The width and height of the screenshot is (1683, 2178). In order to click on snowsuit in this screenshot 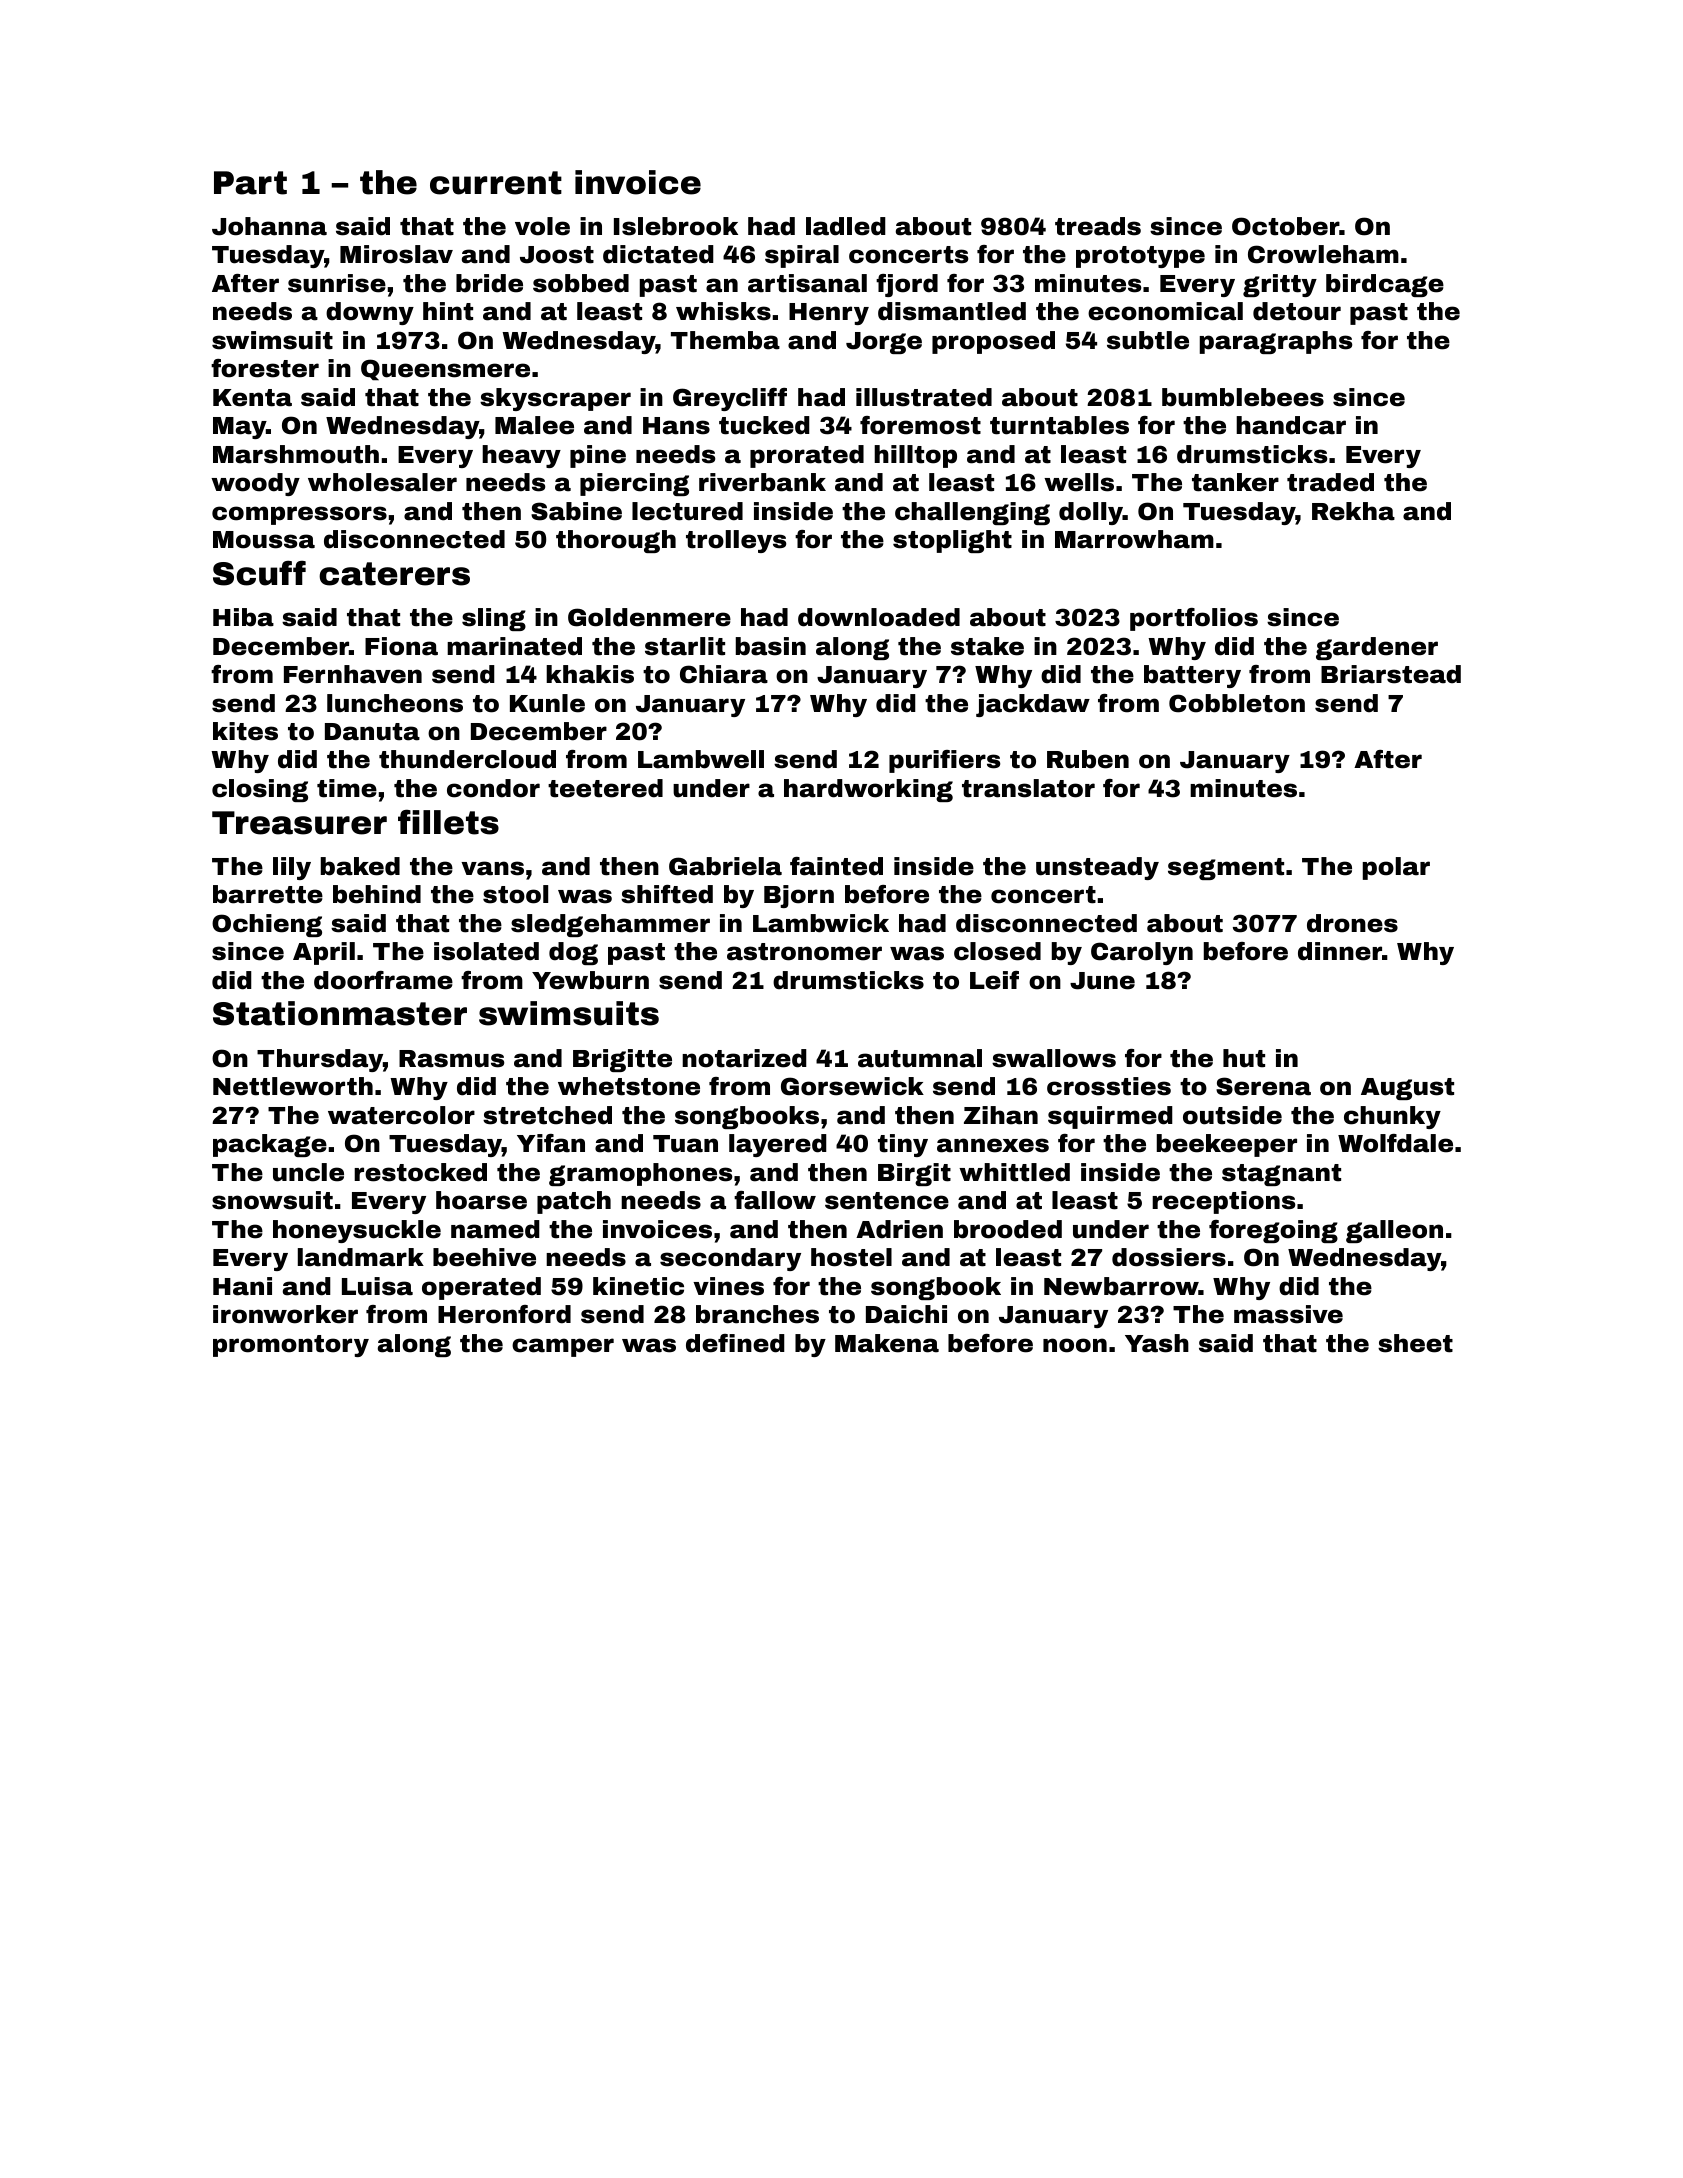, I will do `click(272, 1200)`.
